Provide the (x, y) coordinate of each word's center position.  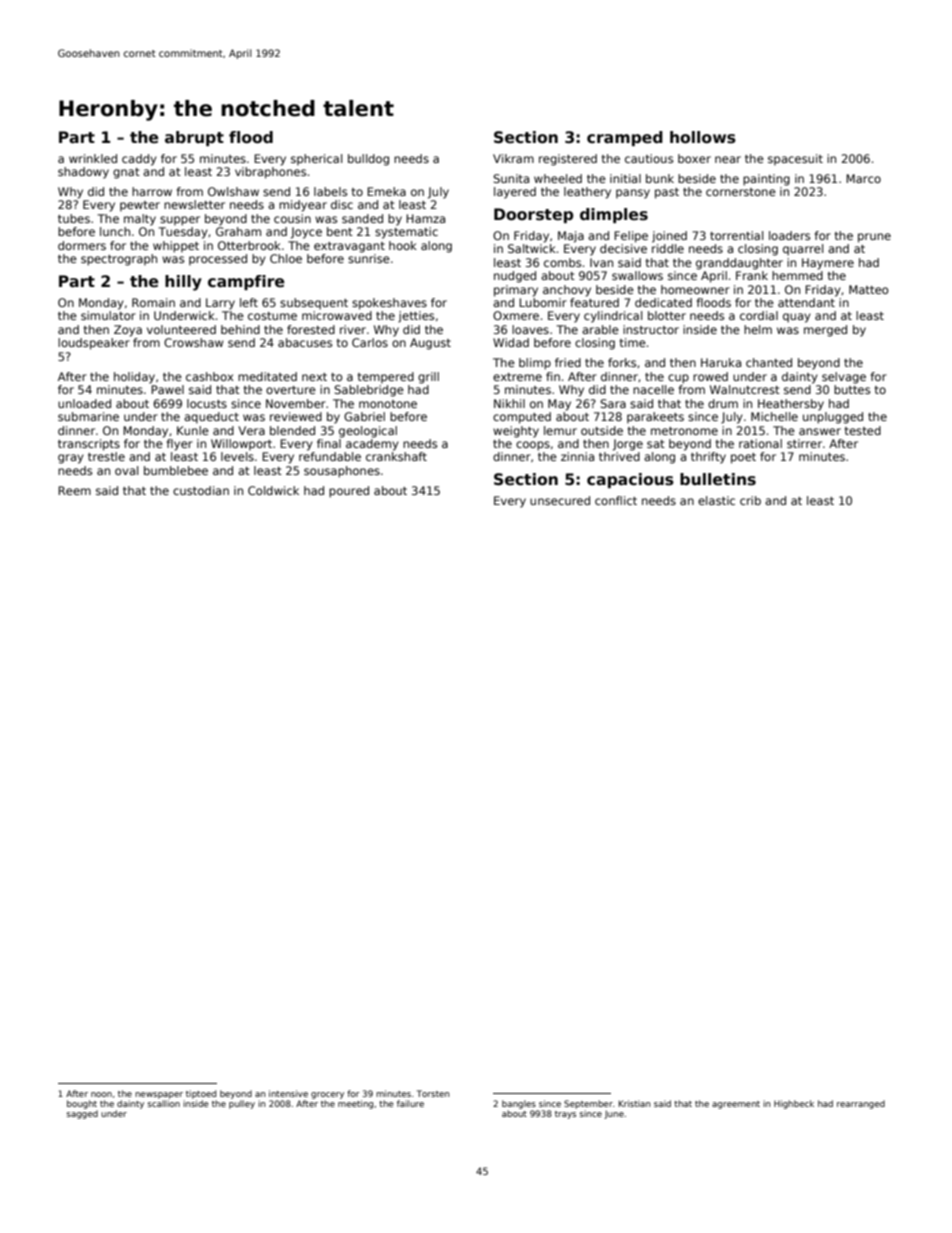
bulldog (368, 160)
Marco (863, 178)
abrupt (194, 138)
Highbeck (794, 1104)
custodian (201, 490)
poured (349, 492)
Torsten (433, 1093)
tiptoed (201, 1094)
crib (750, 500)
